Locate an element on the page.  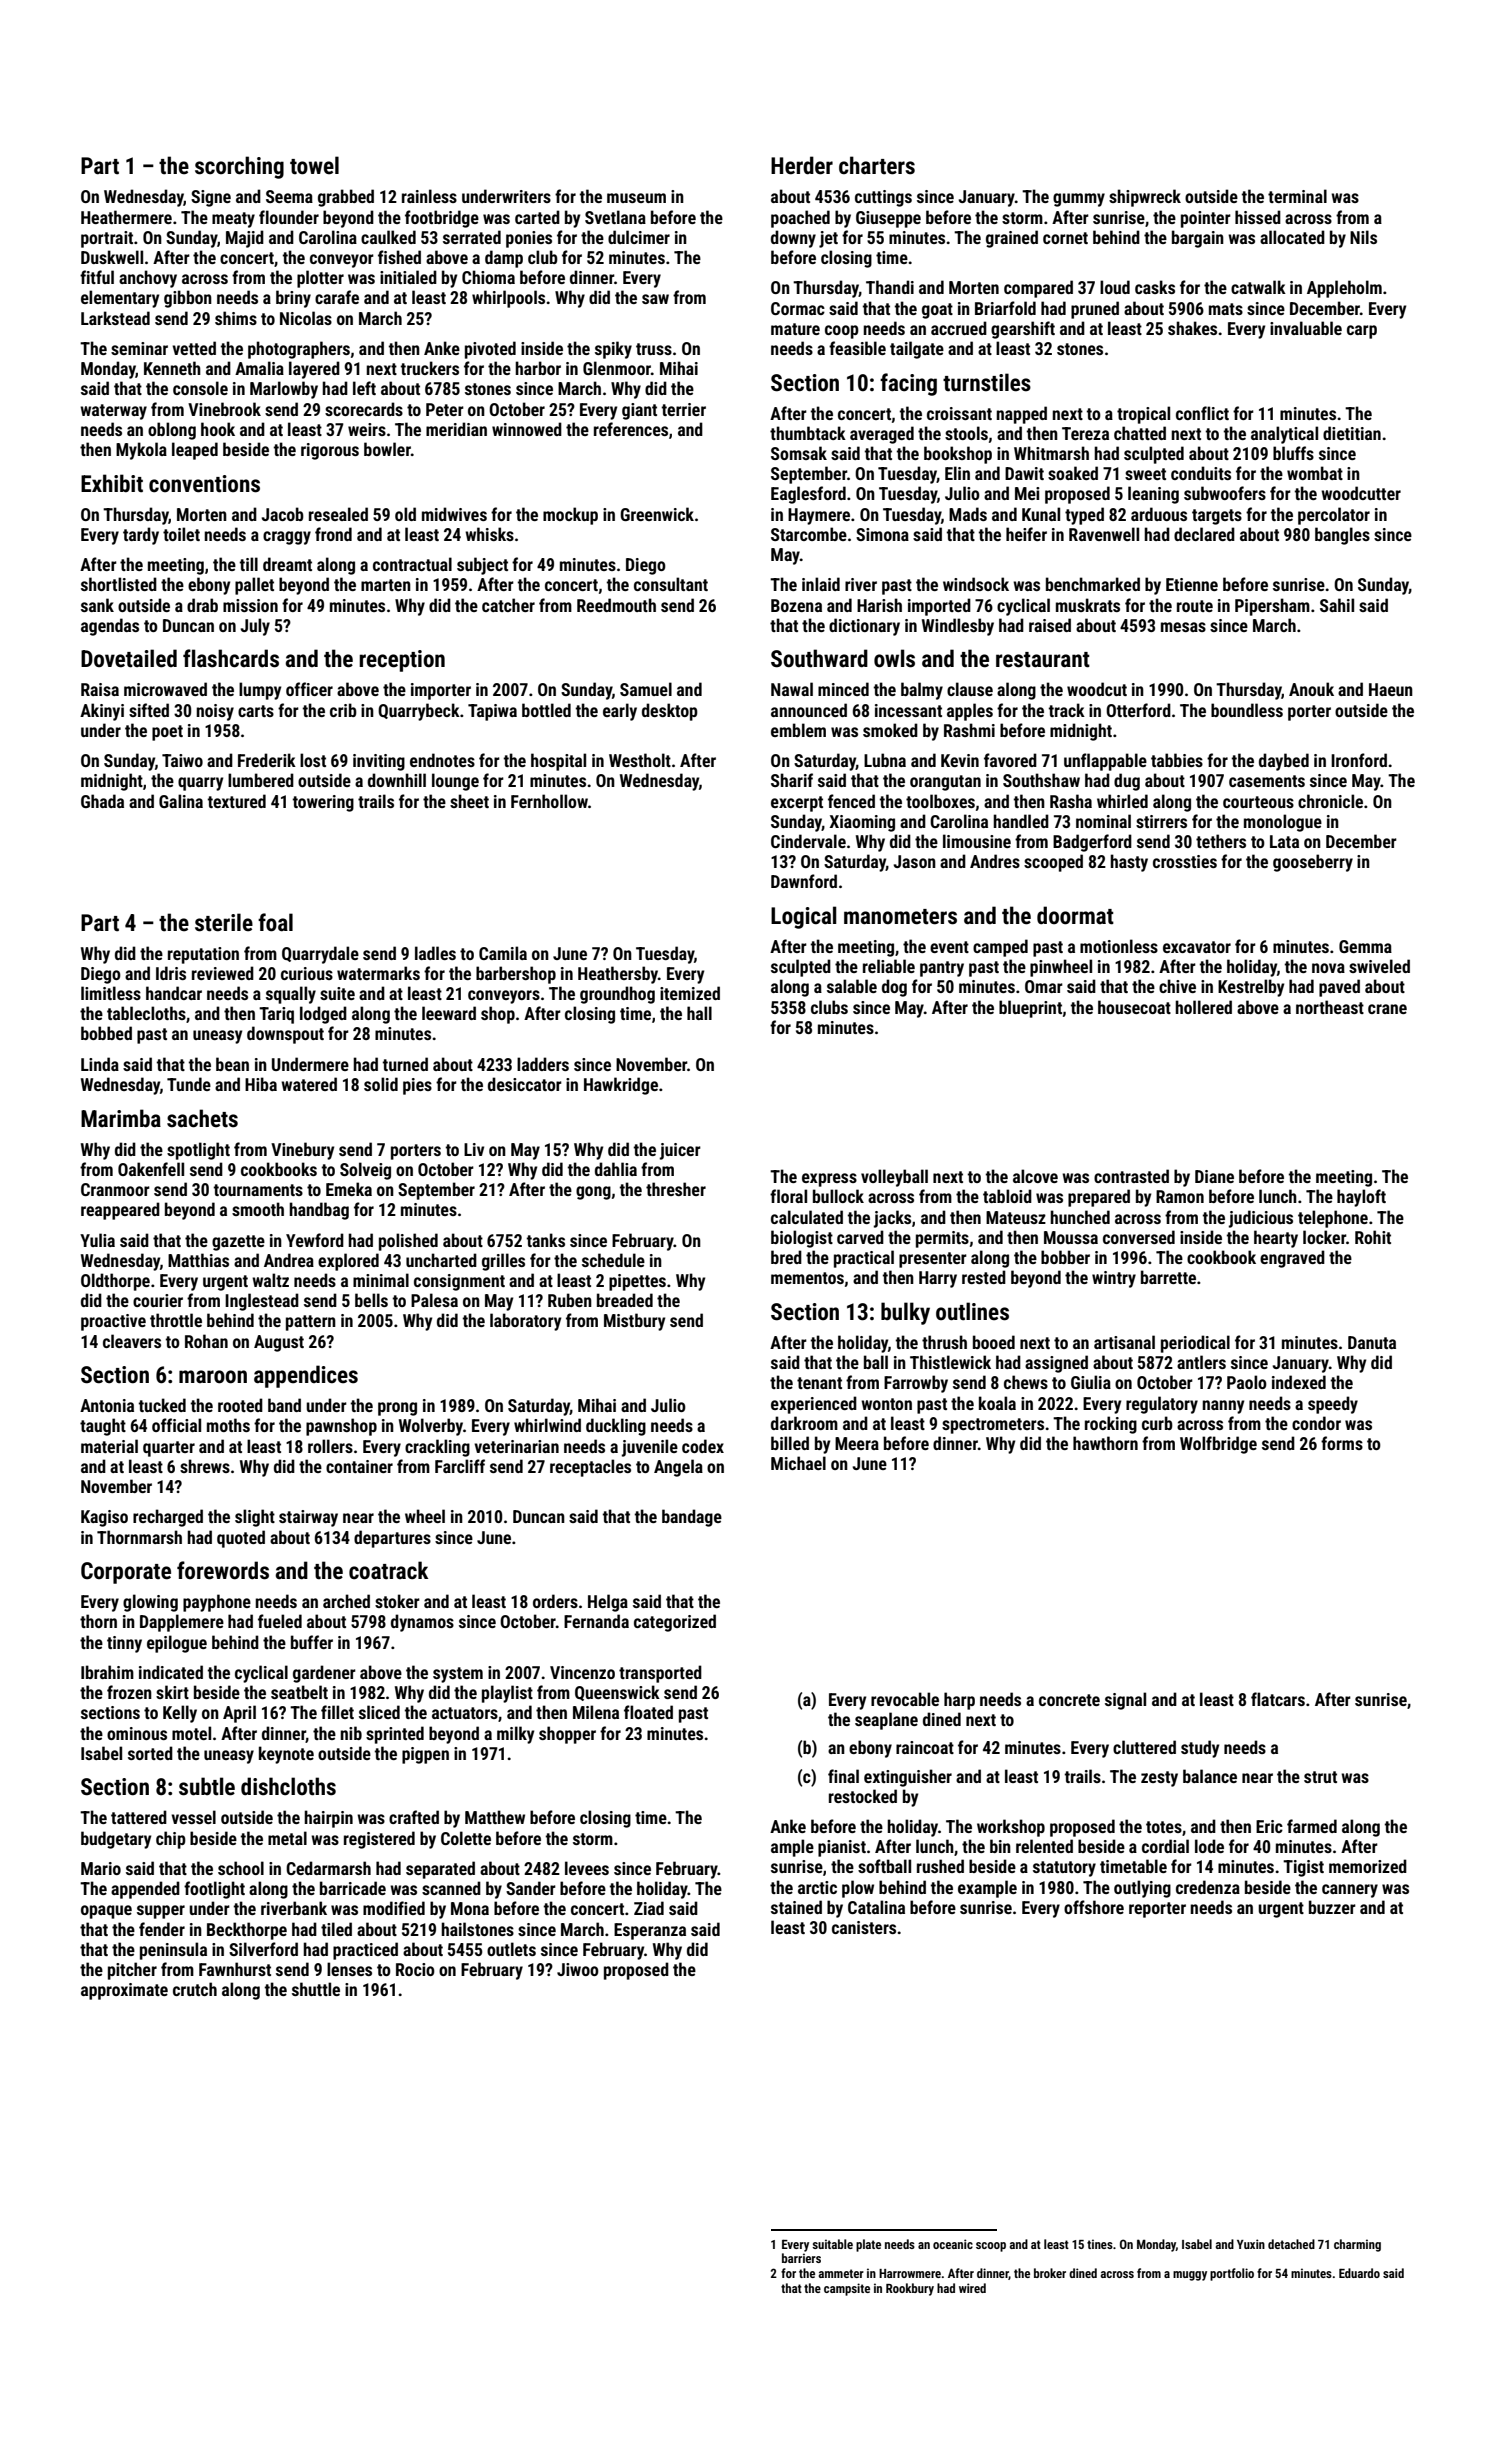
towel is located at coordinates (314, 165).
